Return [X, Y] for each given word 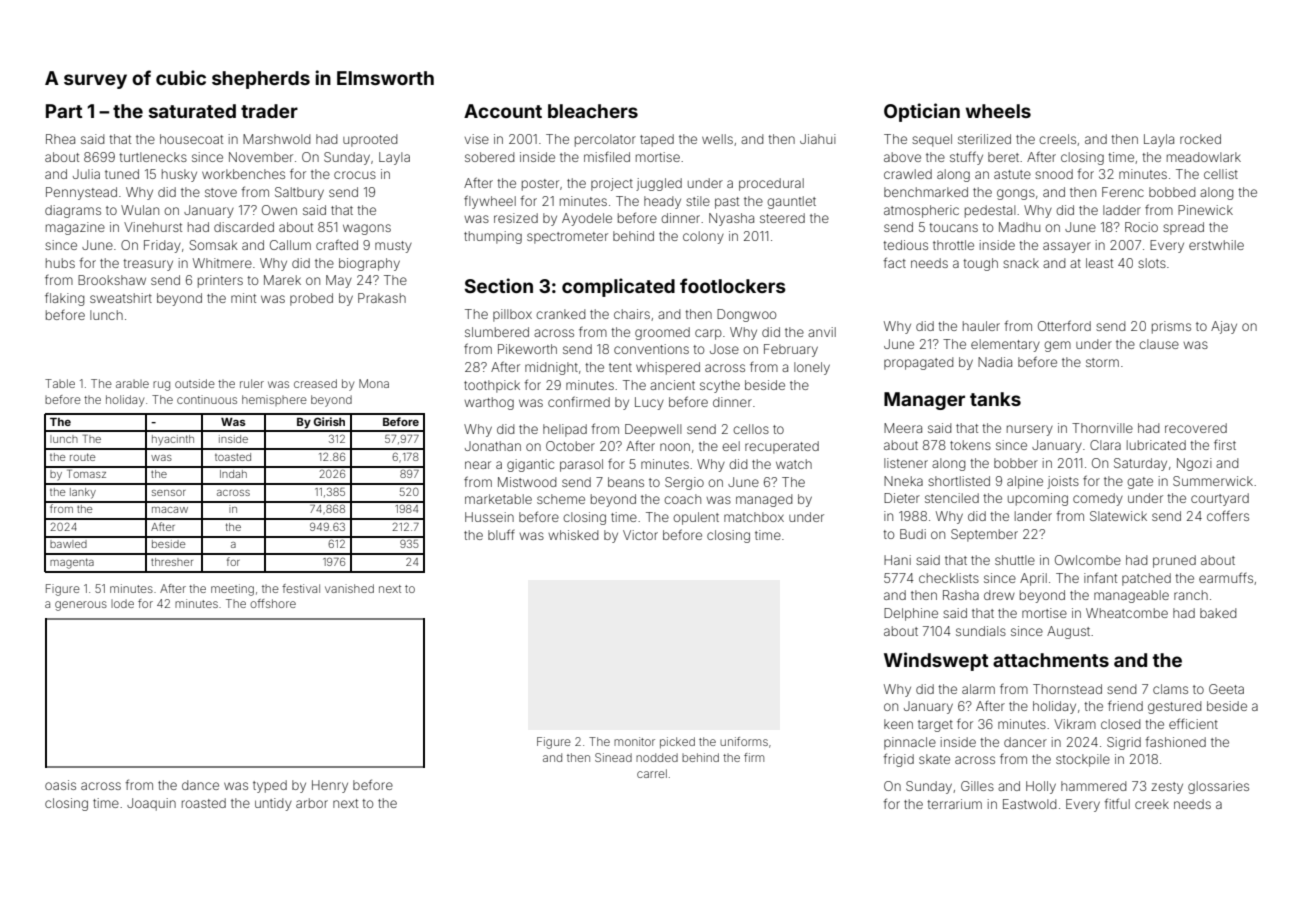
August [1068, 632]
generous [81, 606]
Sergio [684, 483]
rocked [1200, 139]
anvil [822, 332]
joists [1063, 482]
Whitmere [222, 263]
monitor [634, 741]
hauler [981, 326]
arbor [312, 803]
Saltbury [299, 193]
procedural [771, 184]
